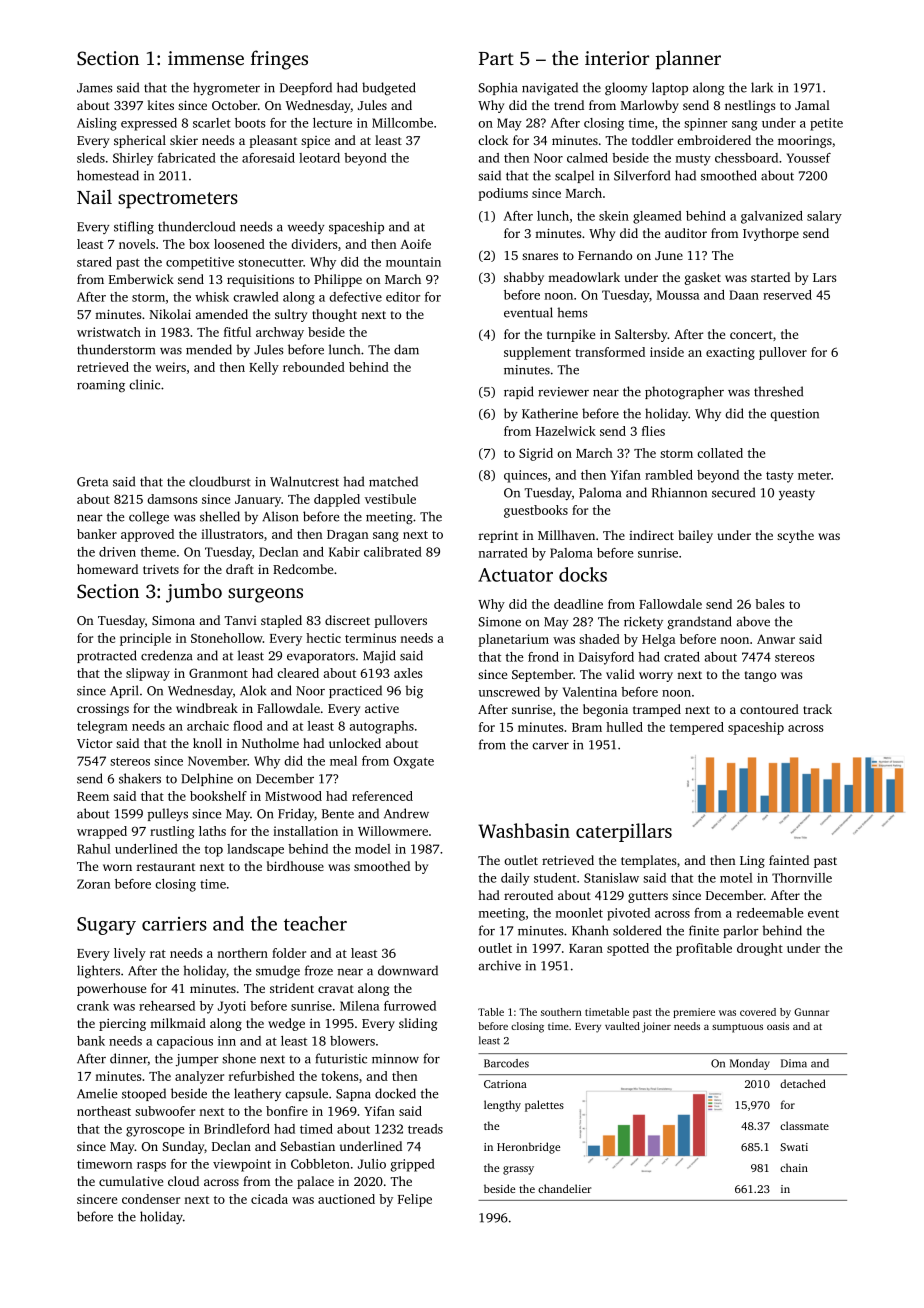 The width and height of the page is (924, 1308). What do you see at coordinates (794, 415) in the page?
I see `question` at bounding box center [794, 415].
